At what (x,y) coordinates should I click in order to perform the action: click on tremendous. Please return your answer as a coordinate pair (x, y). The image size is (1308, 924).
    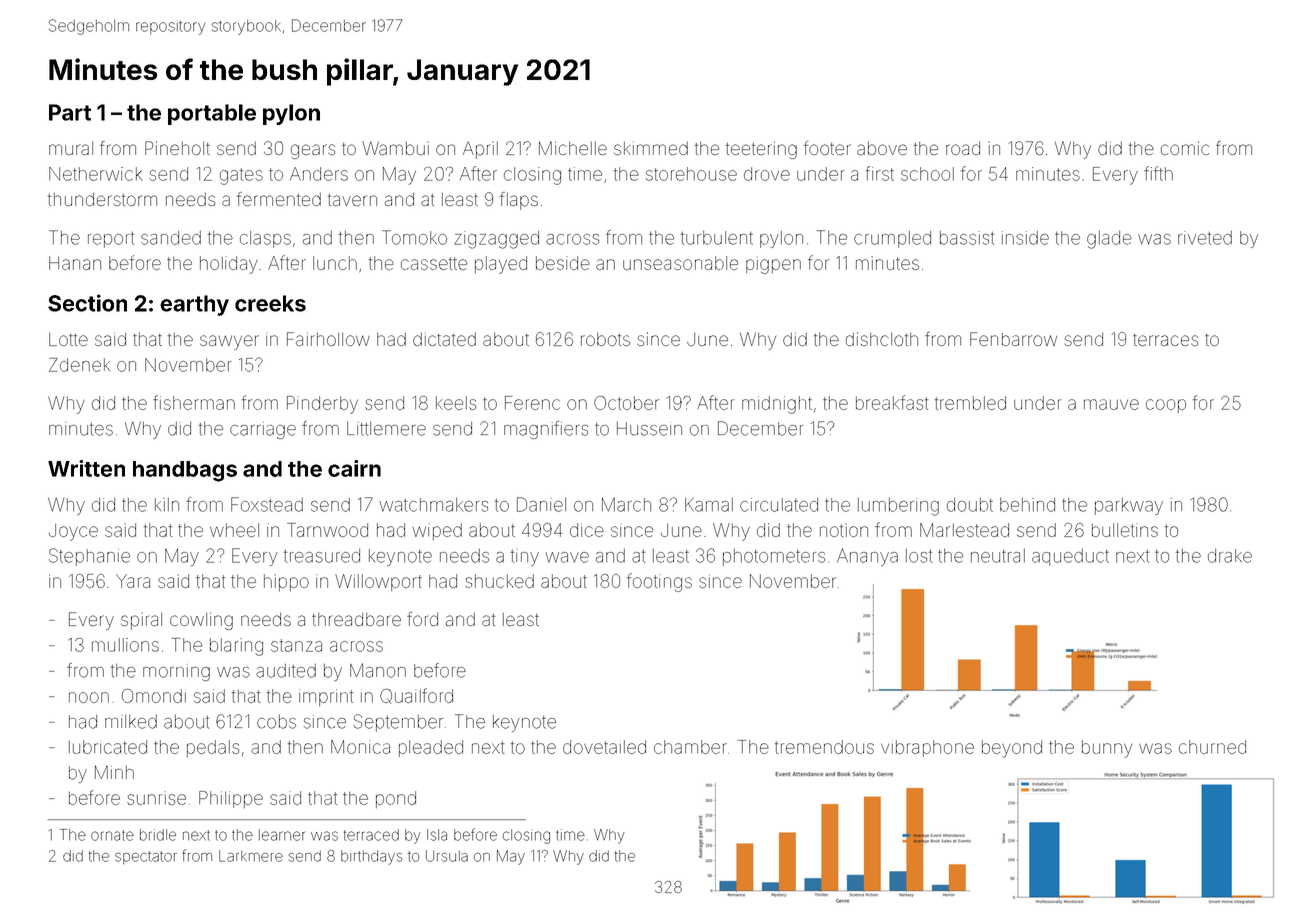
    Looking at the image, I should click on (824, 747).
